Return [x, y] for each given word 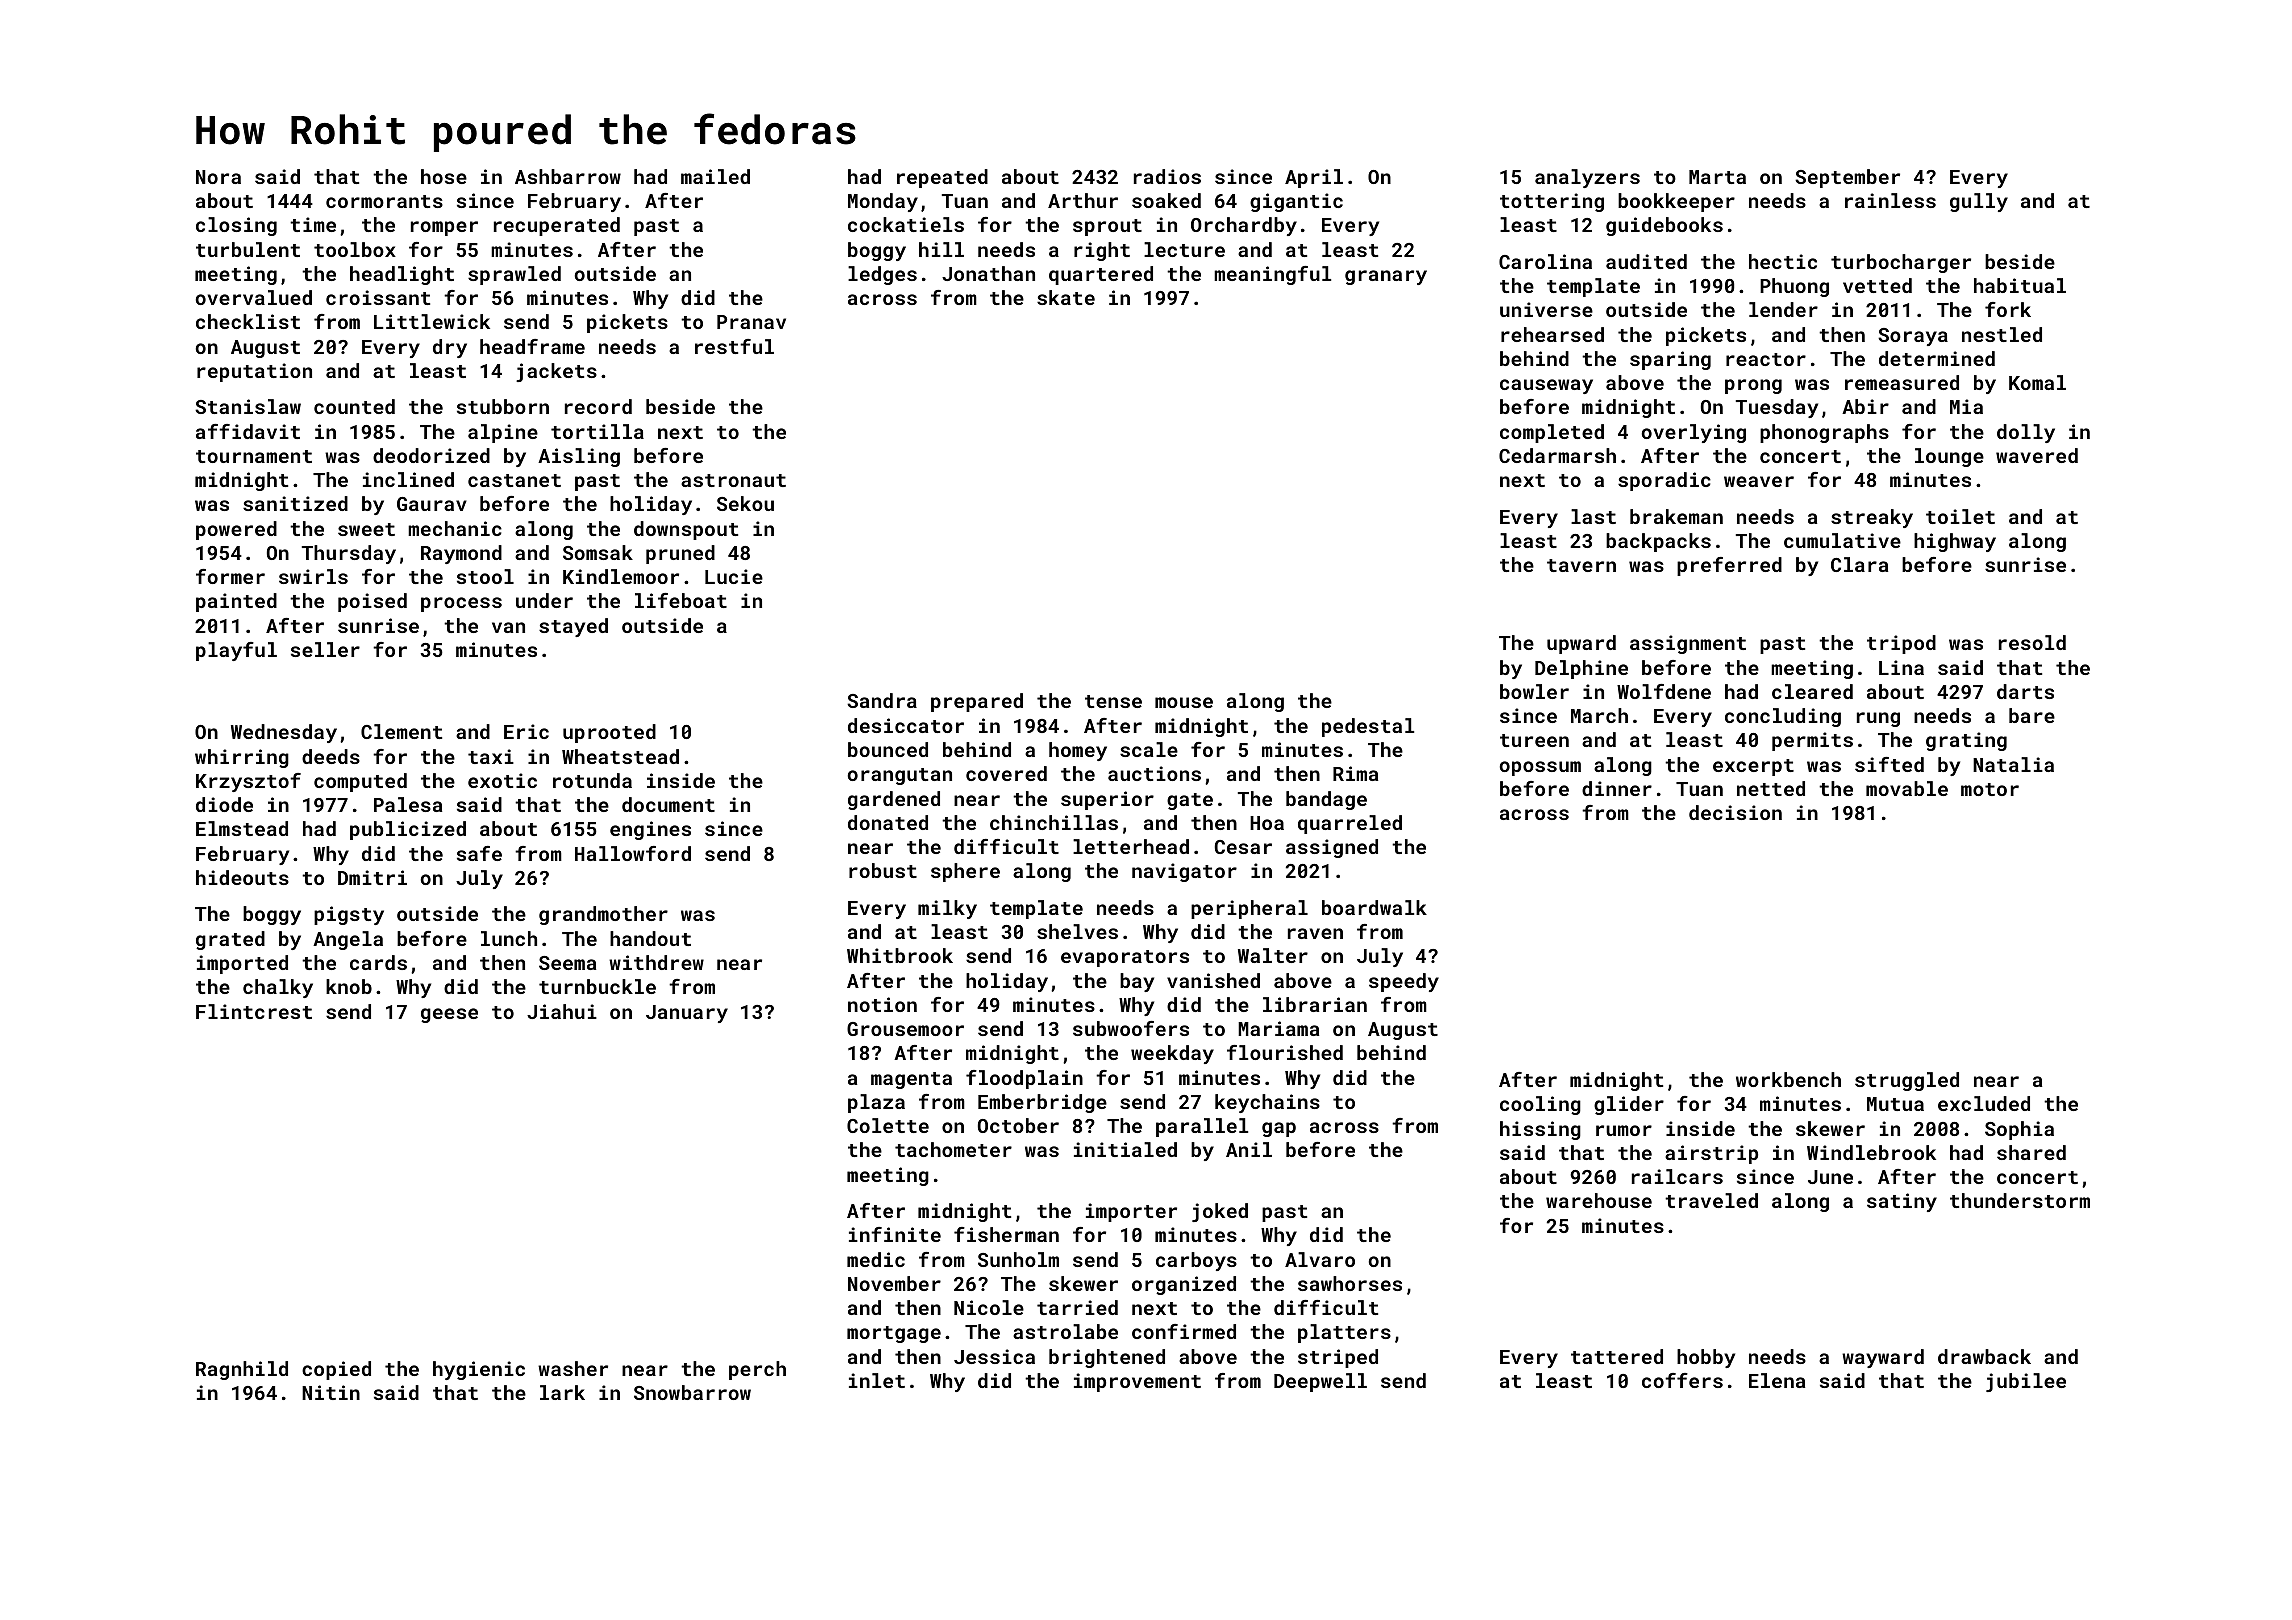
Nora [218, 177]
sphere [965, 872]
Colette [888, 1125]
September [1847, 178]
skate [1066, 297]
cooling [1540, 1105]
